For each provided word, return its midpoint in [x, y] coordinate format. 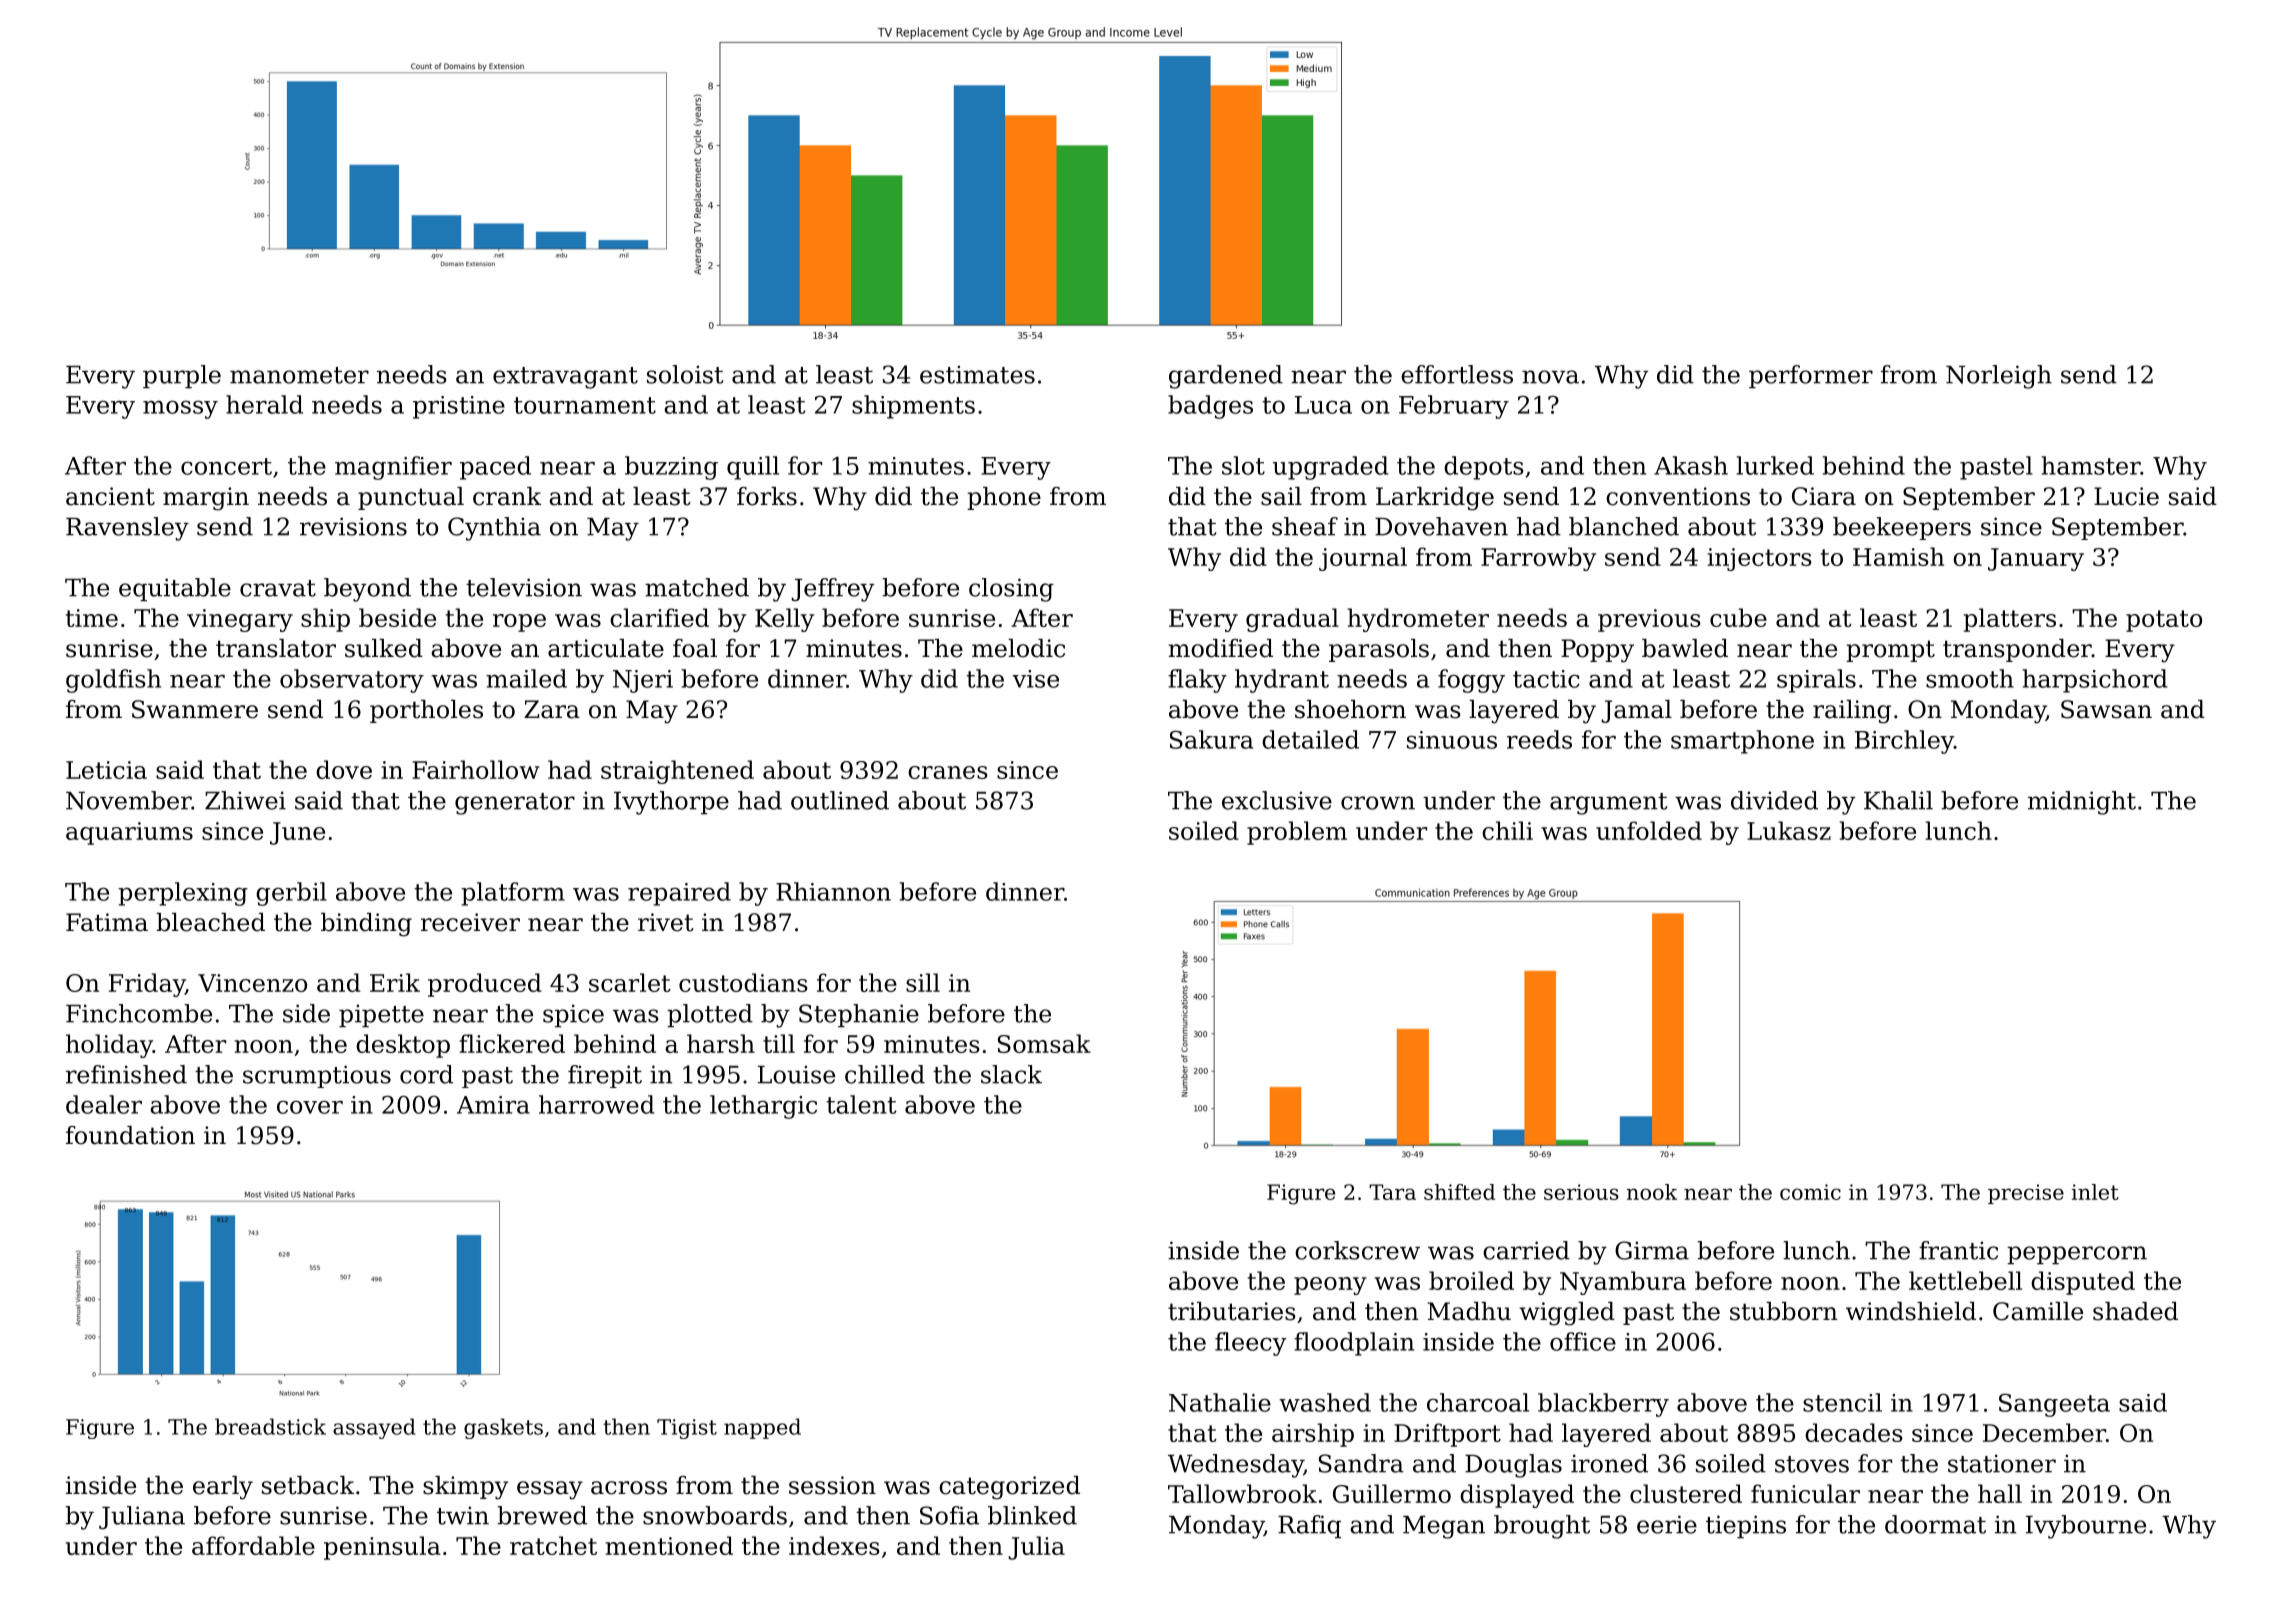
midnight [2082, 803]
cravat [278, 588]
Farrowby [1538, 559]
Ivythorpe [671, 803]
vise [1035, 679]
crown [1378, 803]
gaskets [503, 1428]
